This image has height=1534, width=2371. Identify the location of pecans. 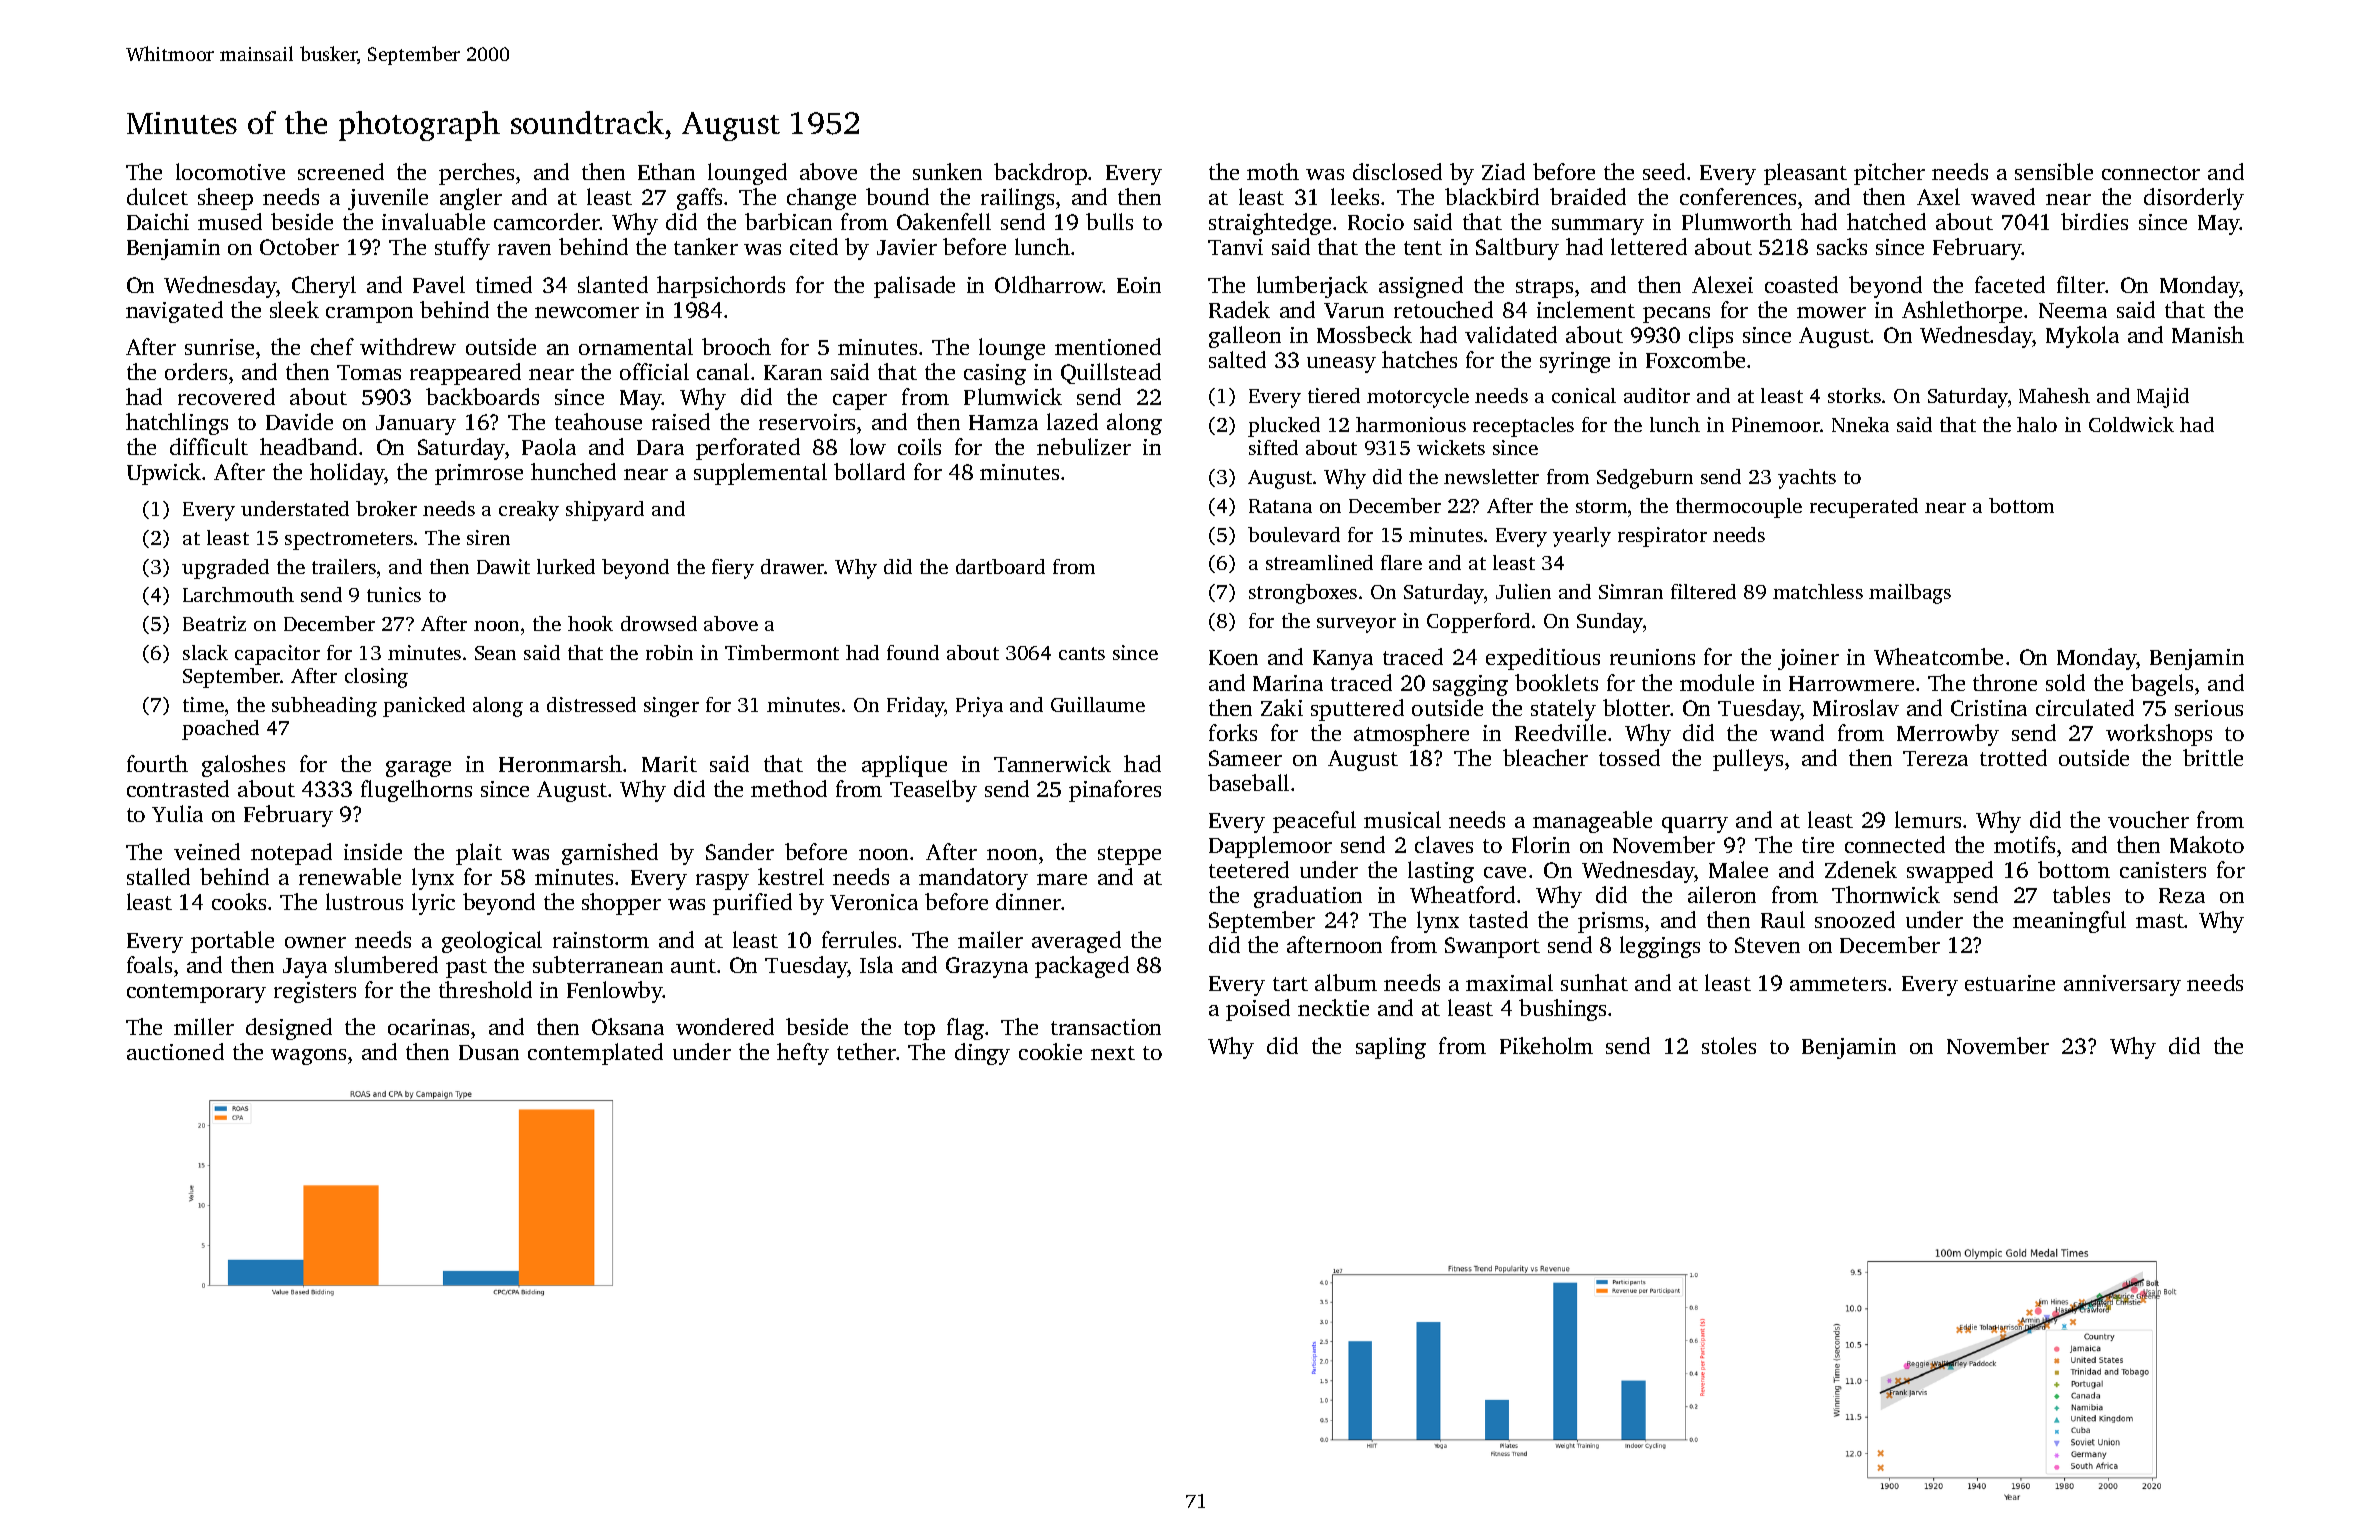
(1676, 315).
